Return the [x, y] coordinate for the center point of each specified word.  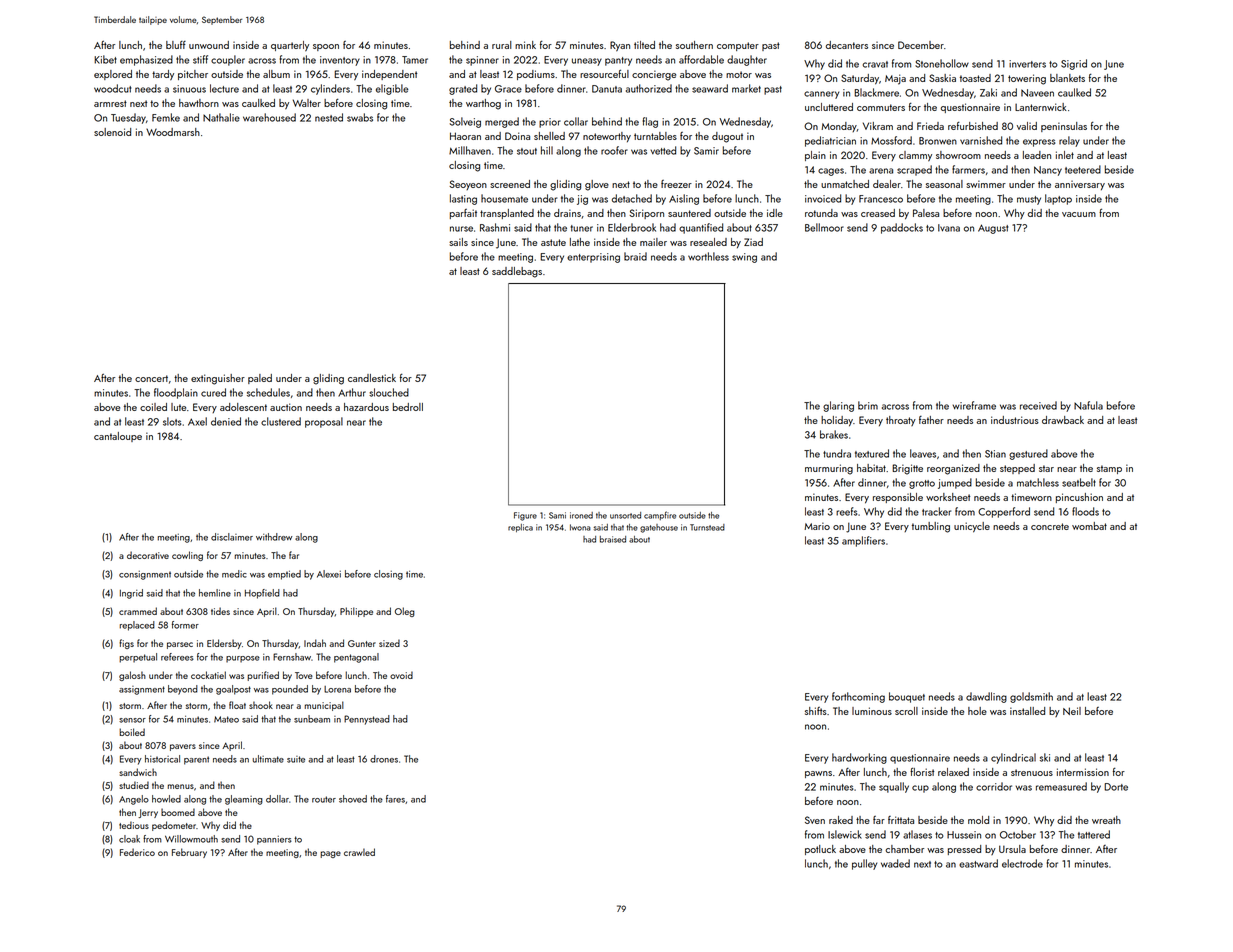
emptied [284, 575]
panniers [274, 840]
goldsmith [1031, 697]
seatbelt [1079, 482]
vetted [663, 150]
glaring [838, 406]
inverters [1027, 64]
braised [613, 539]
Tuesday [128, 118]
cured [213, 392]
